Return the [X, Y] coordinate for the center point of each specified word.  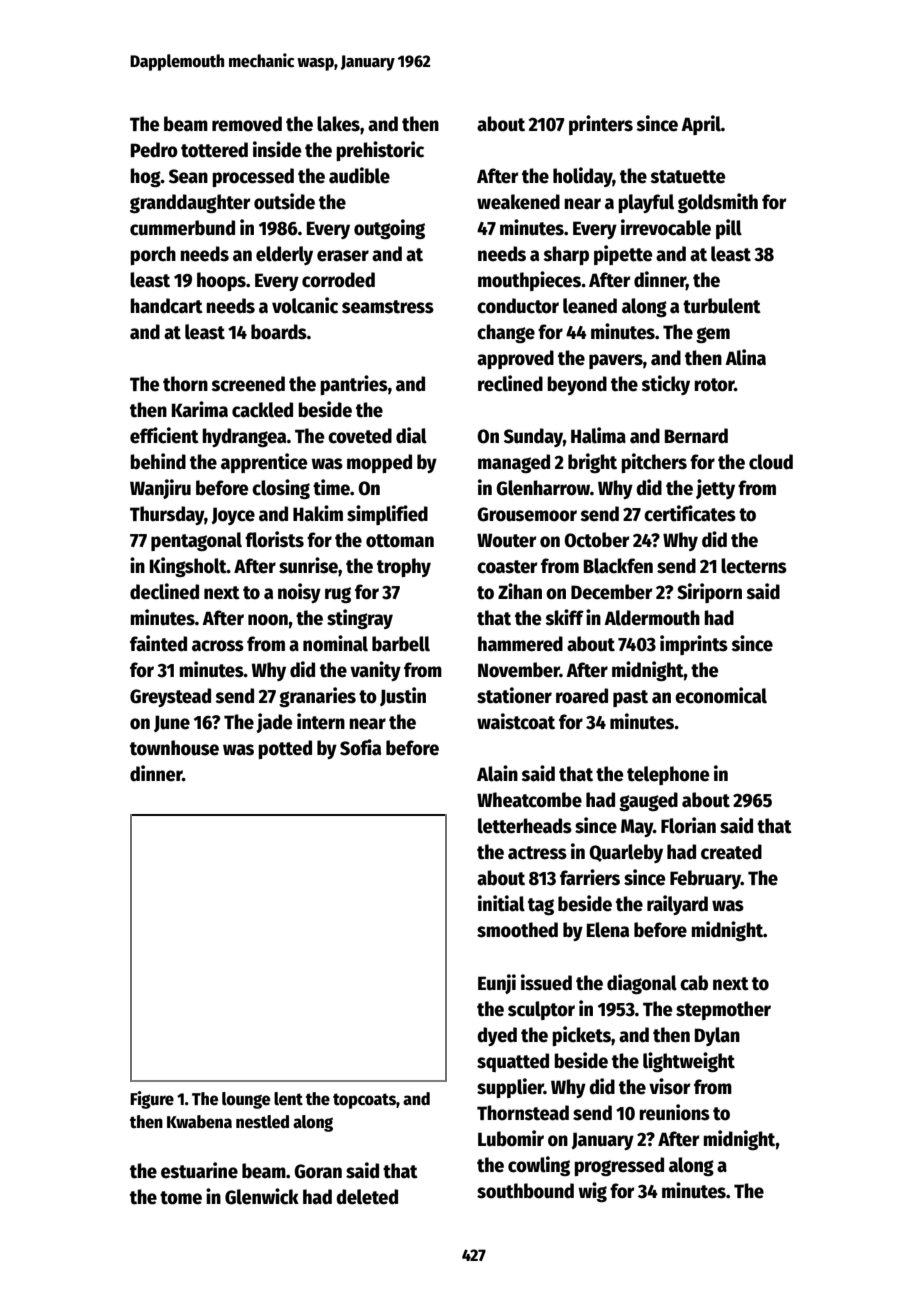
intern [321, 721]
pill [729, 229]
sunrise [308, 565]
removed [247, 124]
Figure [152, 1100]
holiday [583, 177]
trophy [404, 567]
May [637, 828]
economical [721, 695]
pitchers [654, 463]
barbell [401, 644]
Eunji [497, 984]
